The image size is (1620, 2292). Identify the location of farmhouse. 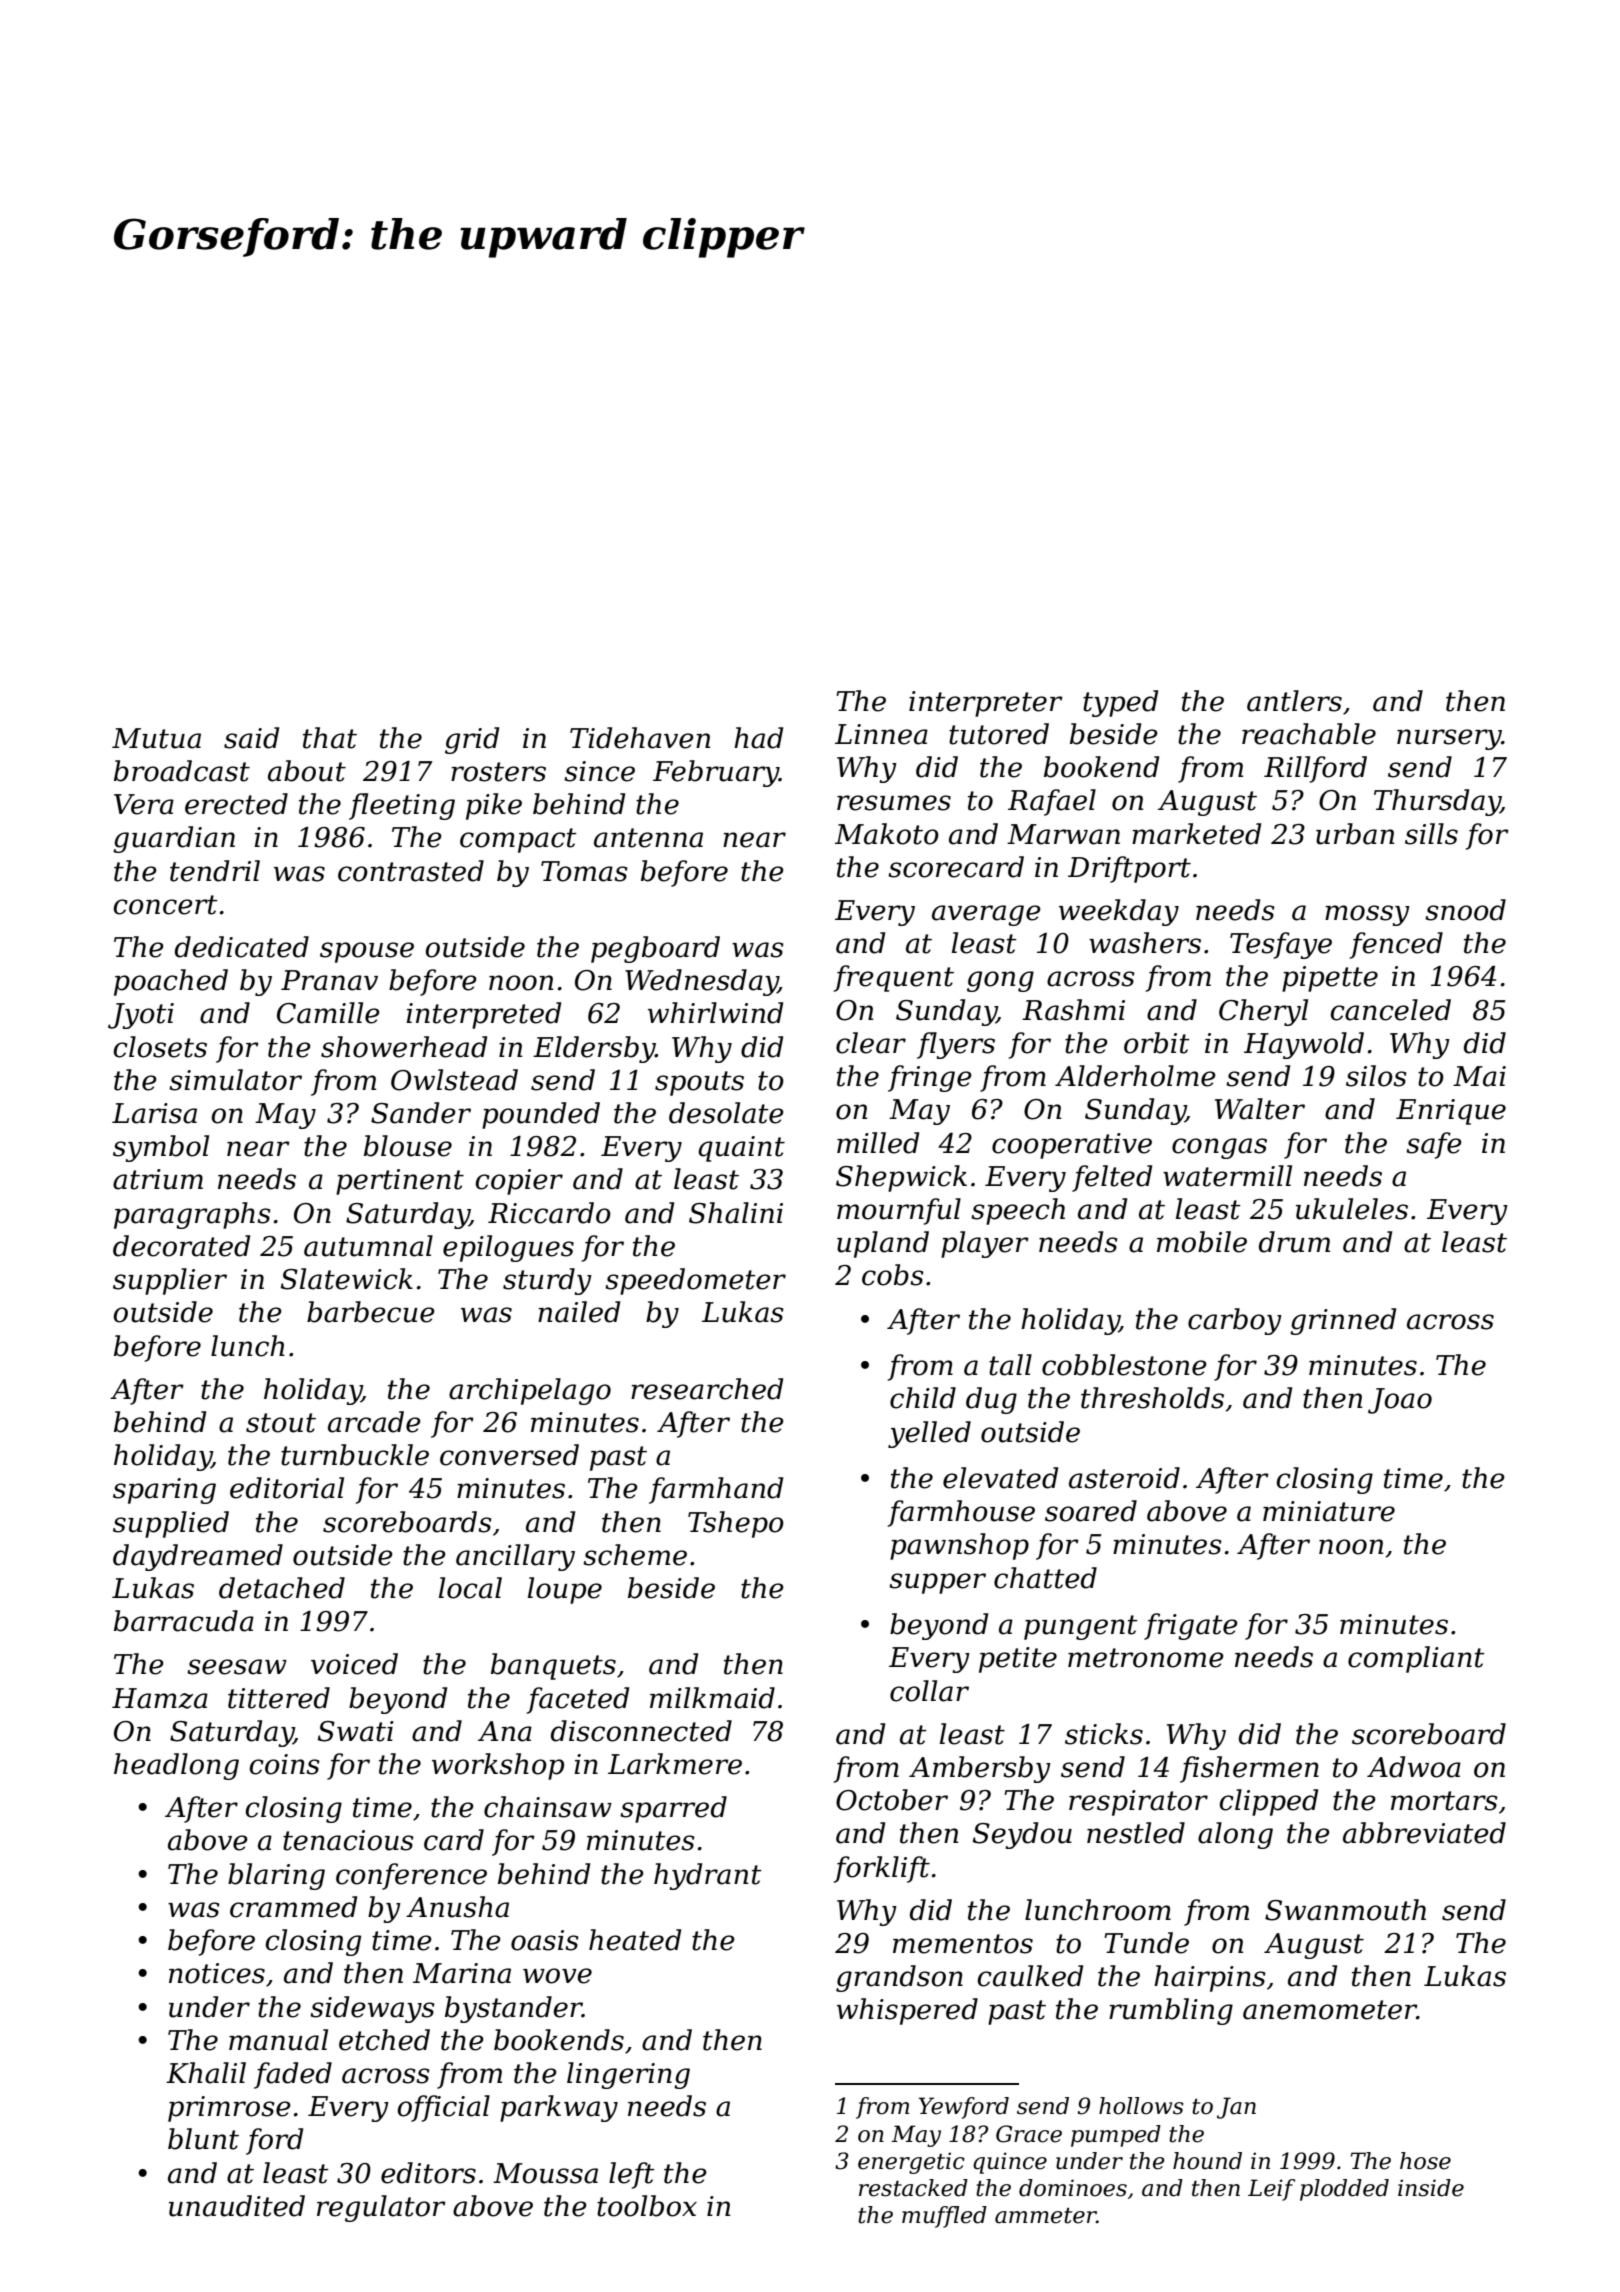
(961, 1513).
